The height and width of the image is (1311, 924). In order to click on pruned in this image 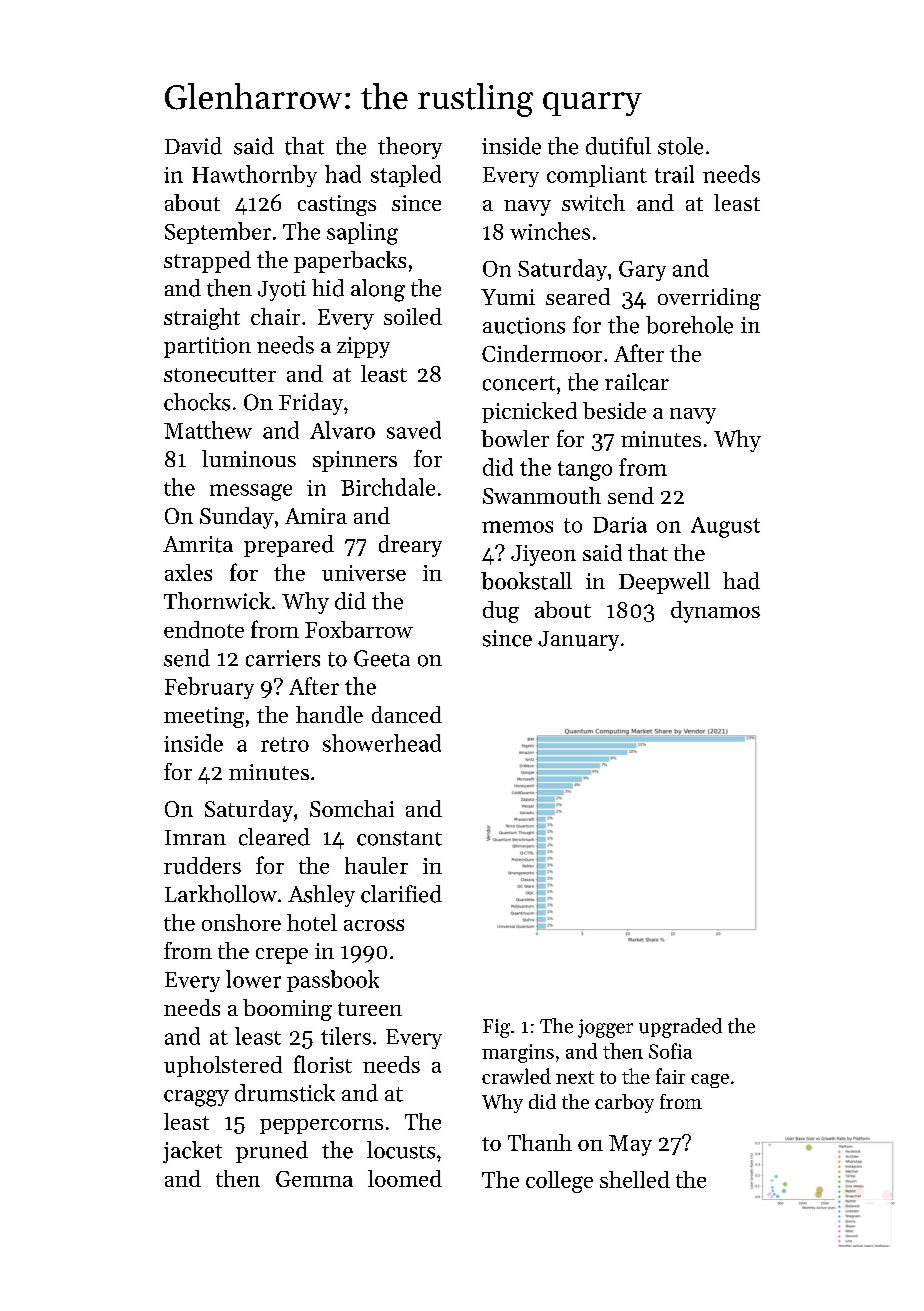, I will do `click(272, 1152)`.
